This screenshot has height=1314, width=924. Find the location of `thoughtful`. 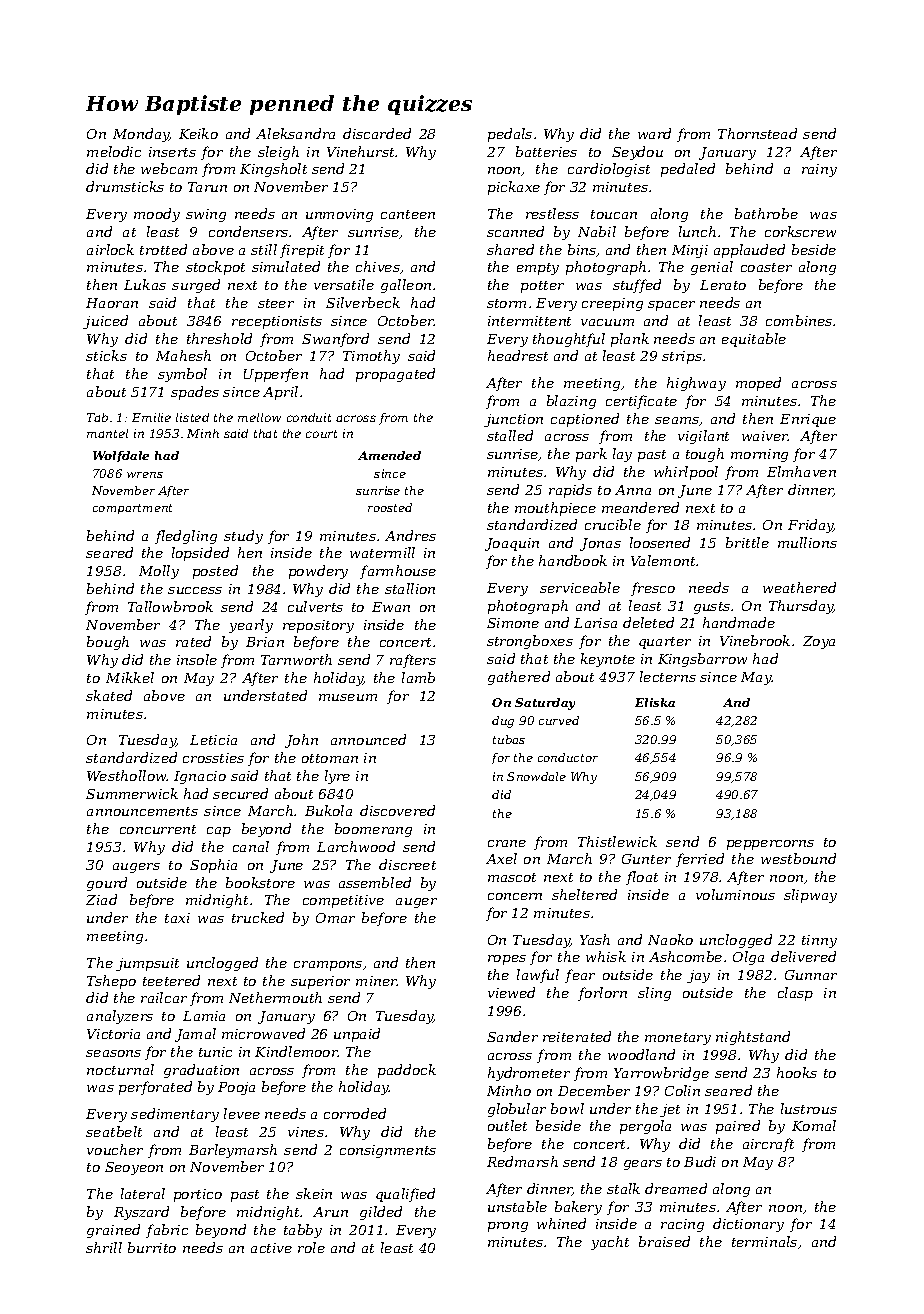

thoughtful is located at coordinates (569, 340).
